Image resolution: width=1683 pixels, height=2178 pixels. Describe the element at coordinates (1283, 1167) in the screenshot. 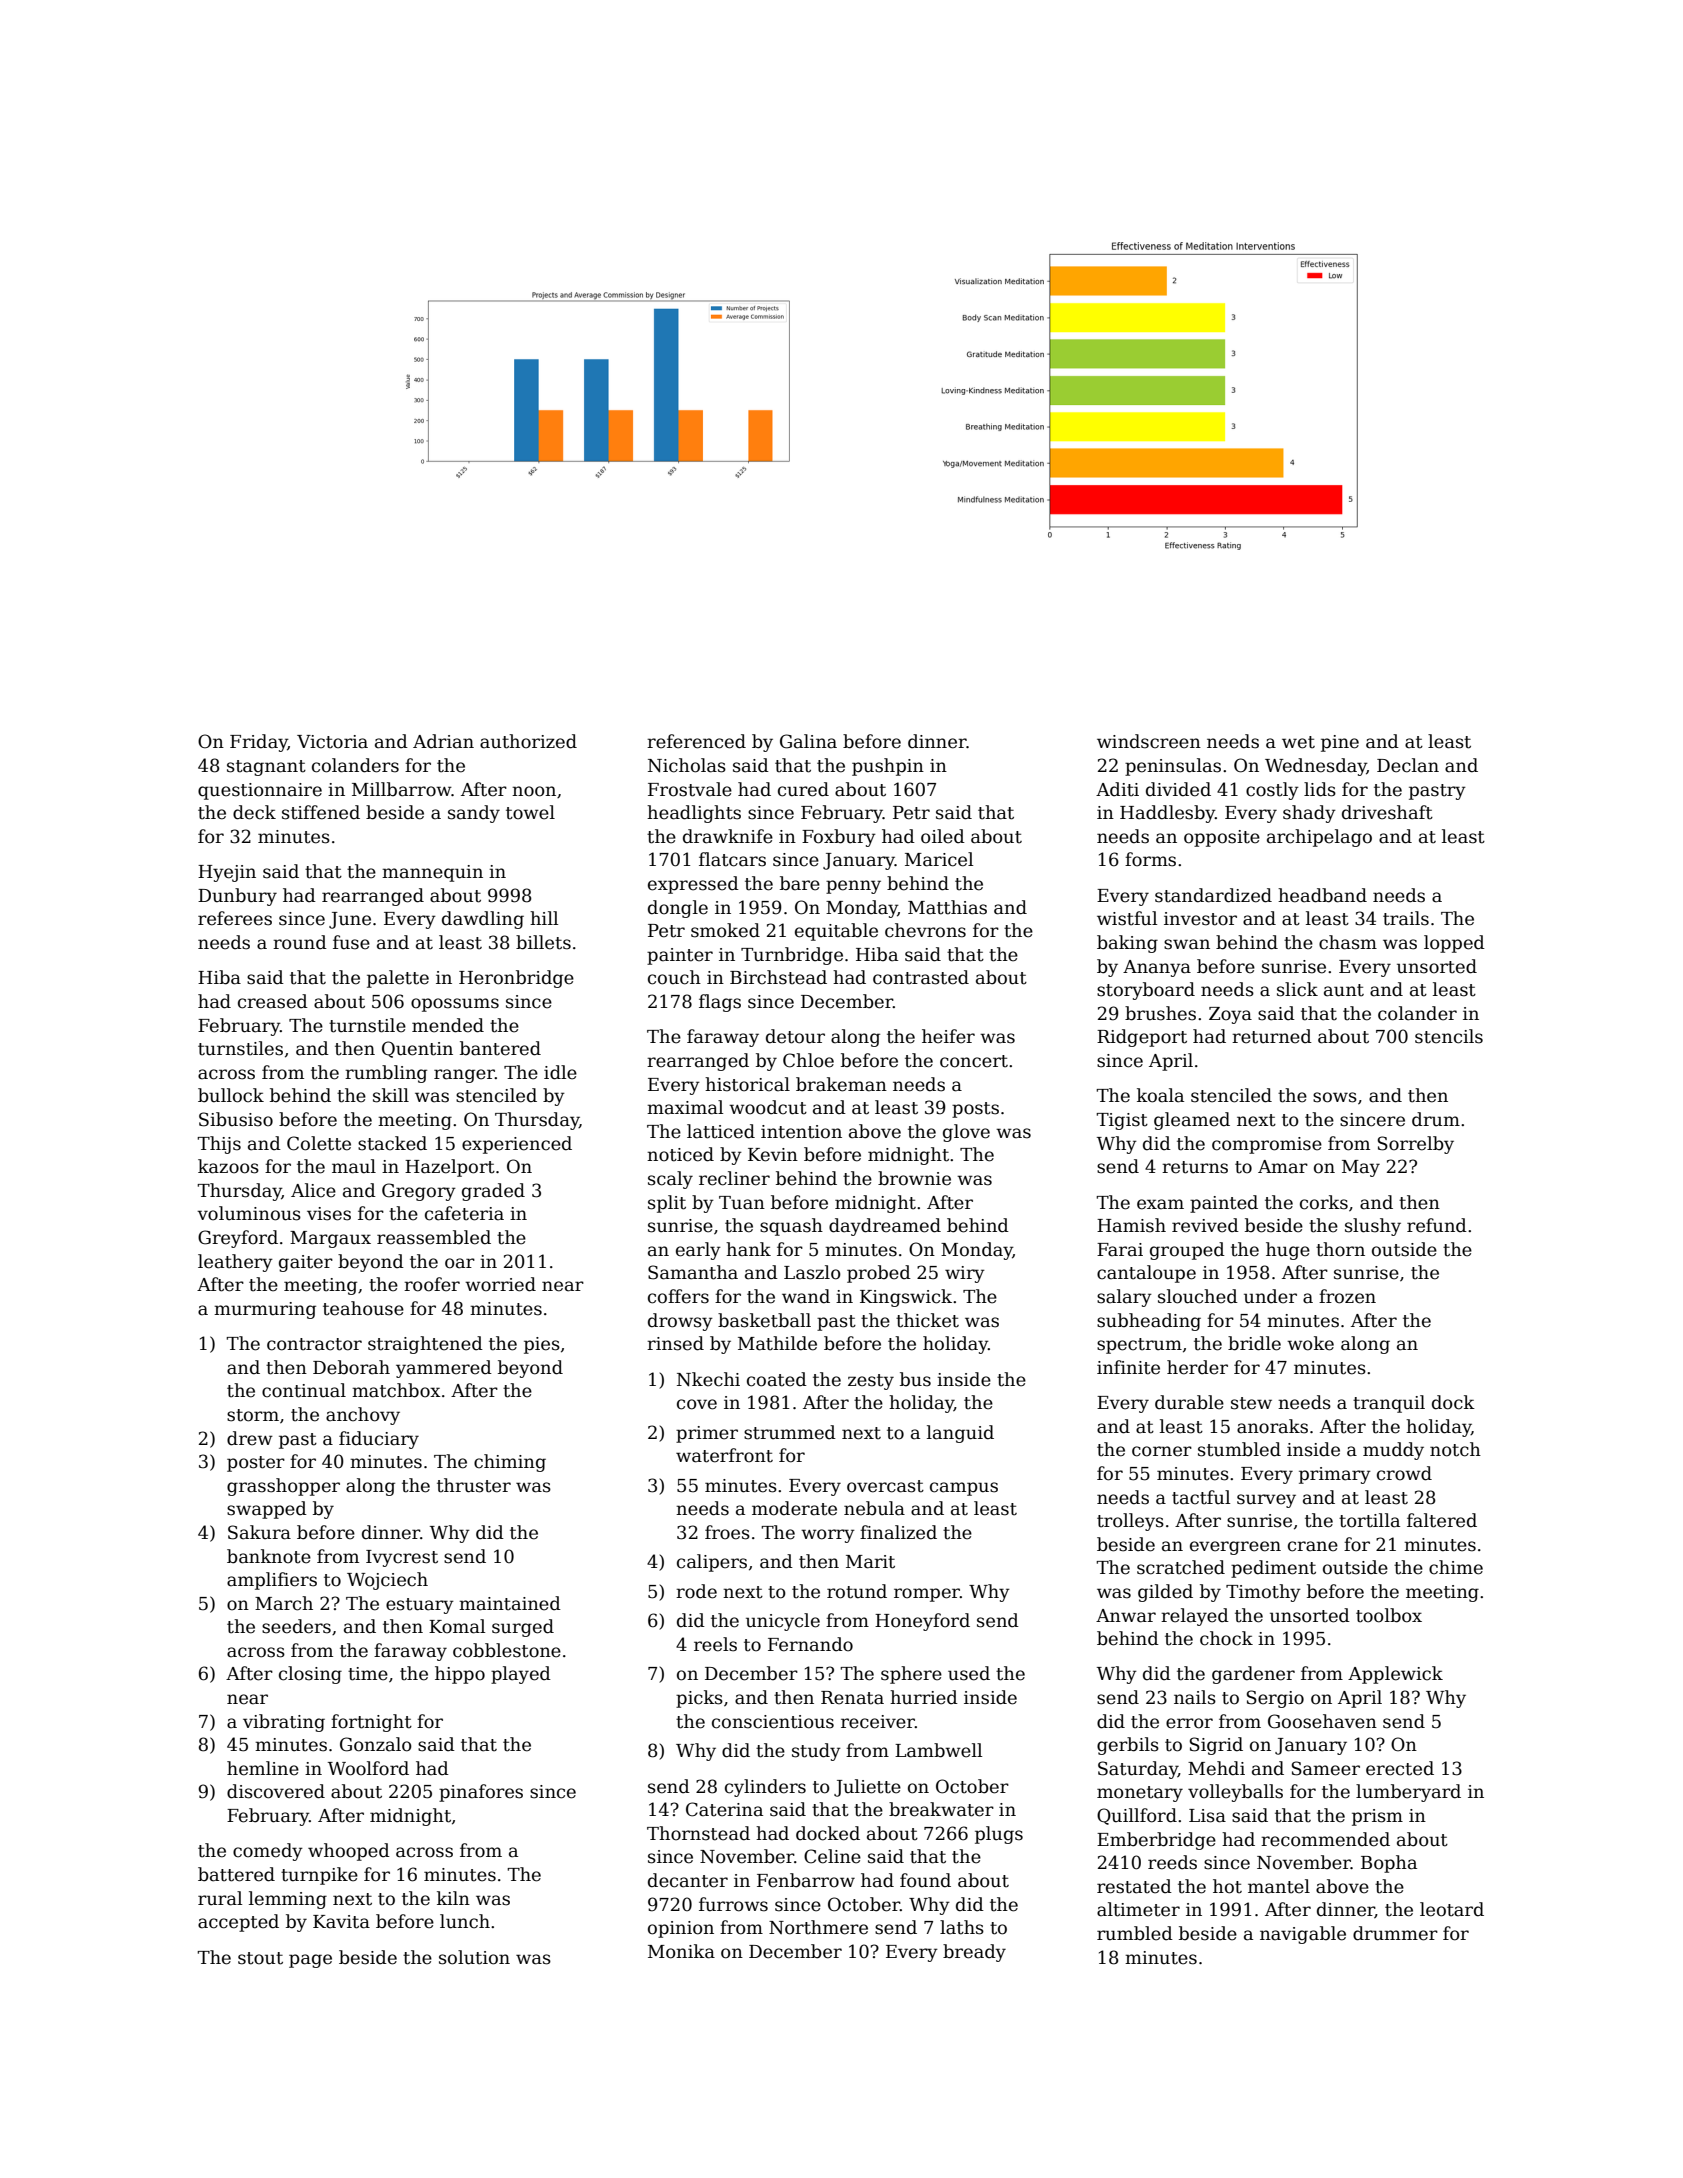

I see `Amar` at that location.
